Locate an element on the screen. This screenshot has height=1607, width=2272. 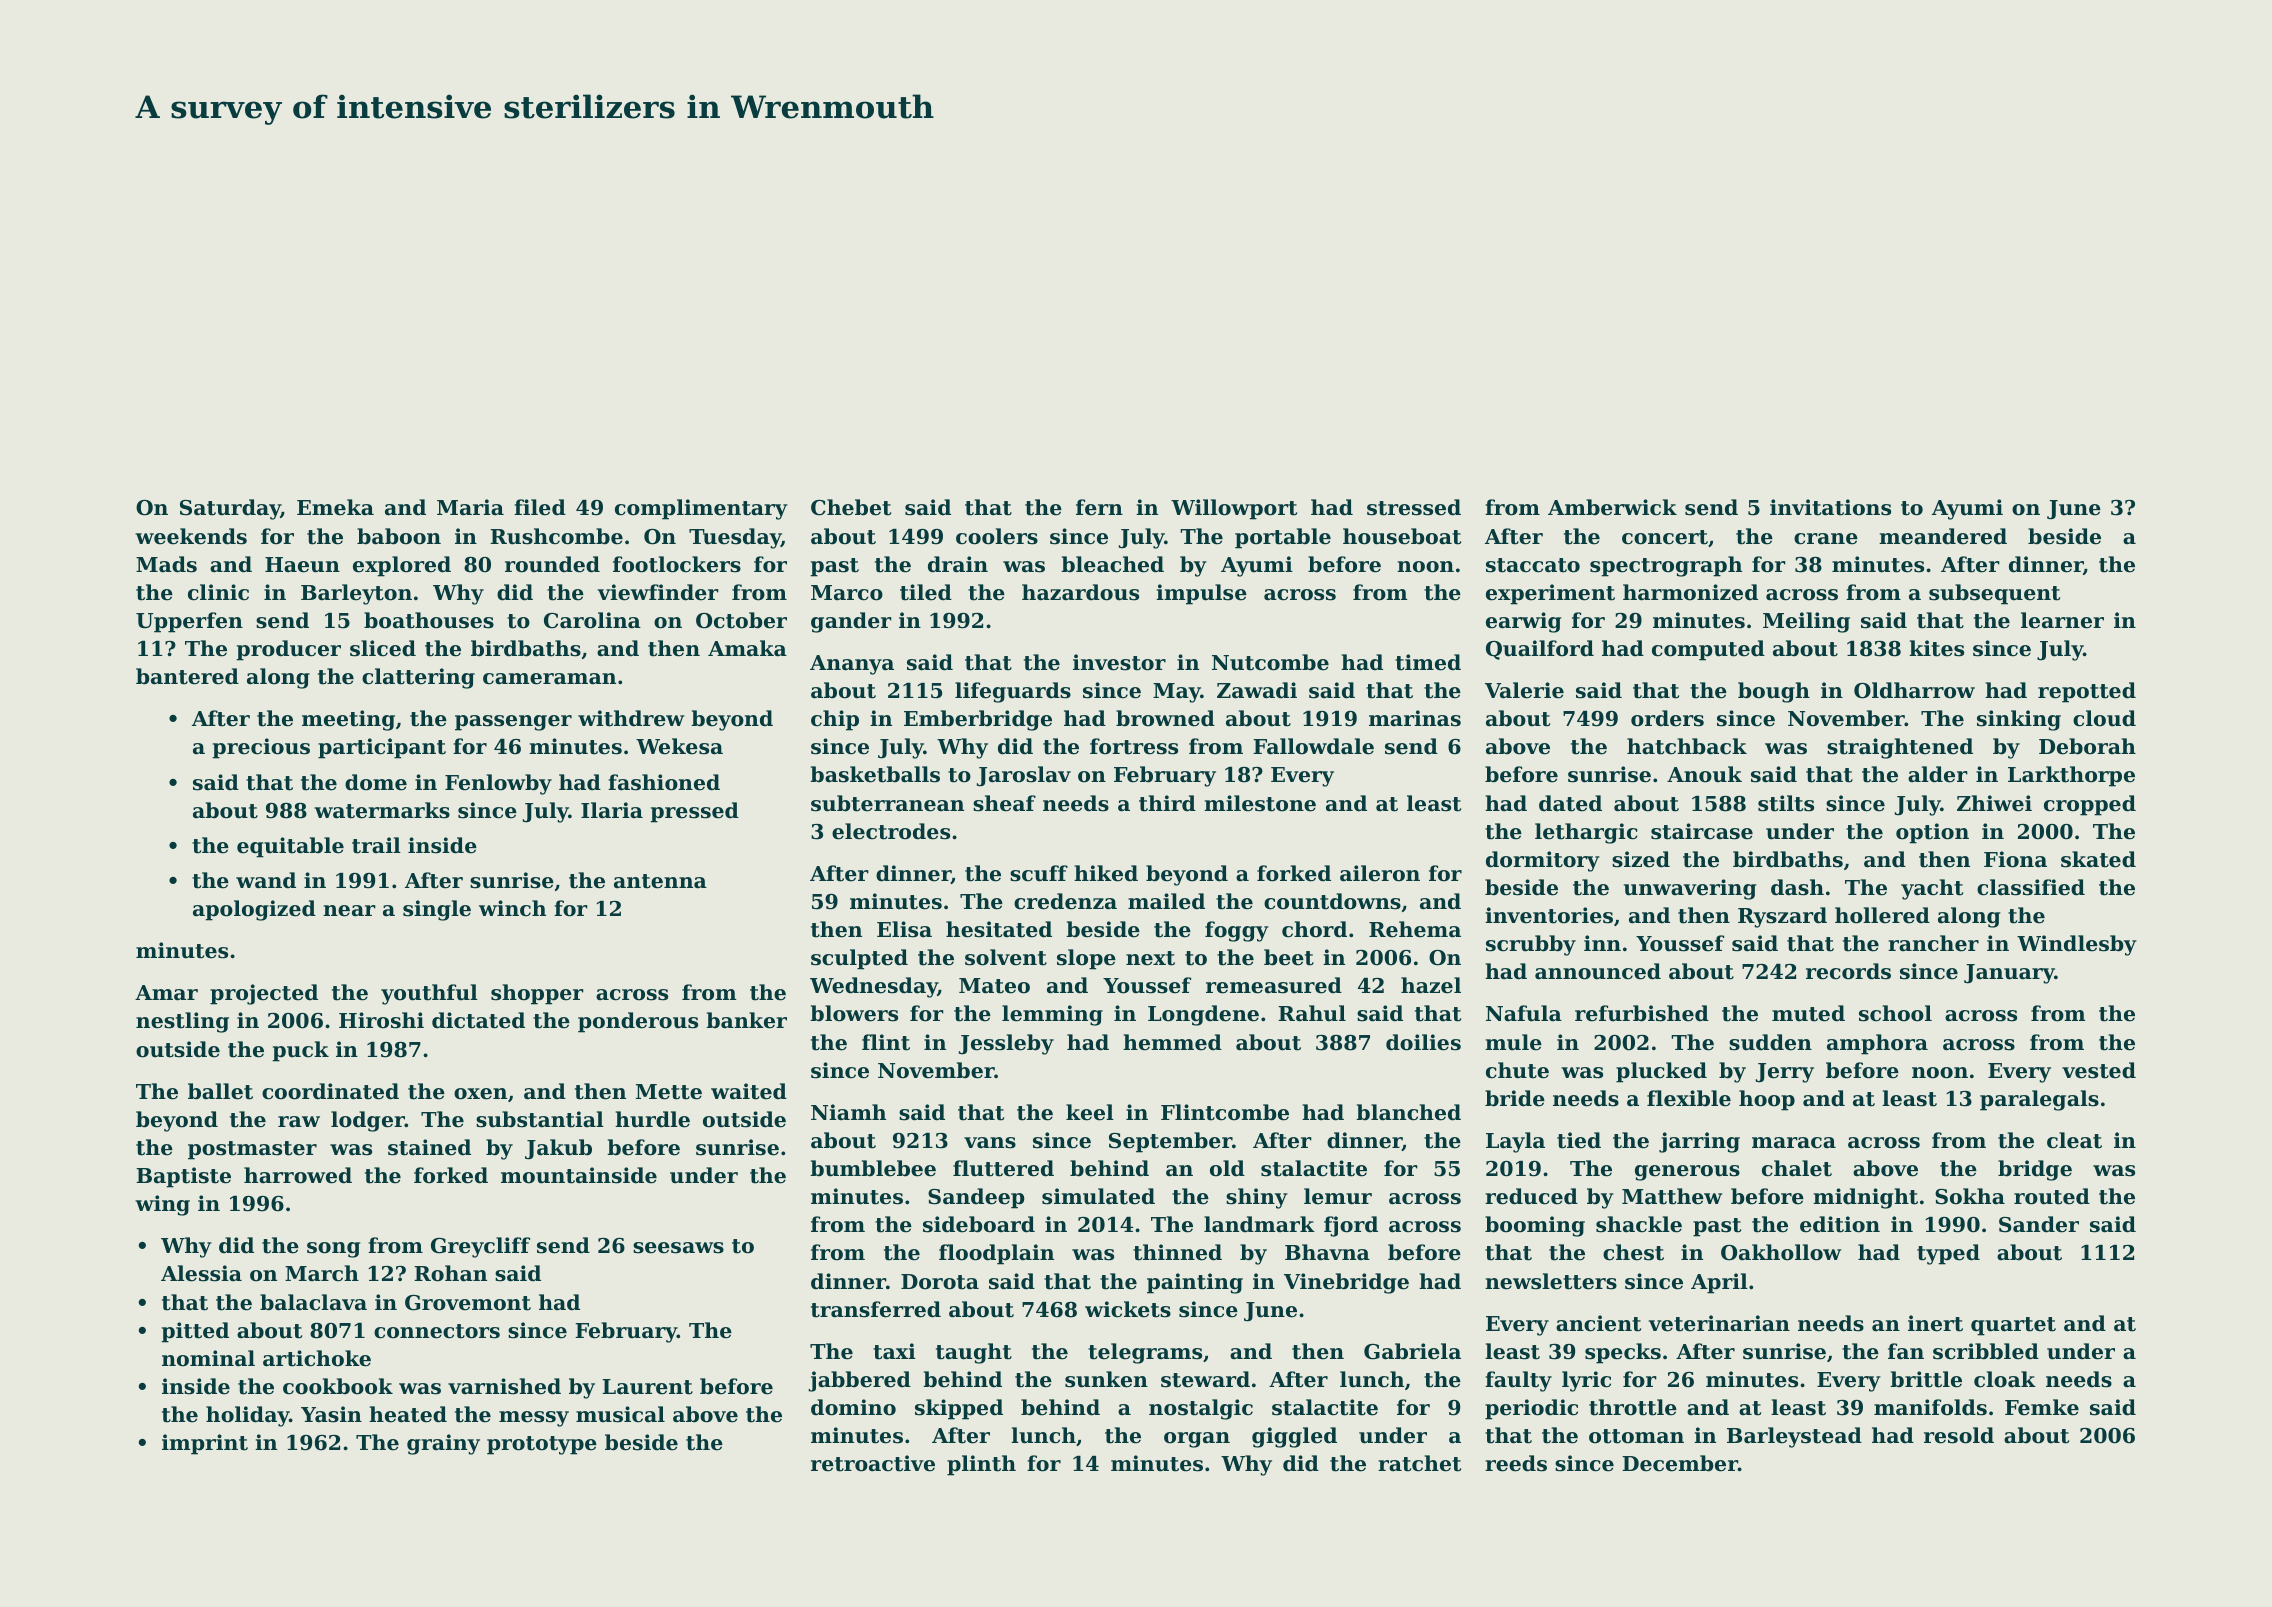
prototype is located at coordinates (542, 1445).
